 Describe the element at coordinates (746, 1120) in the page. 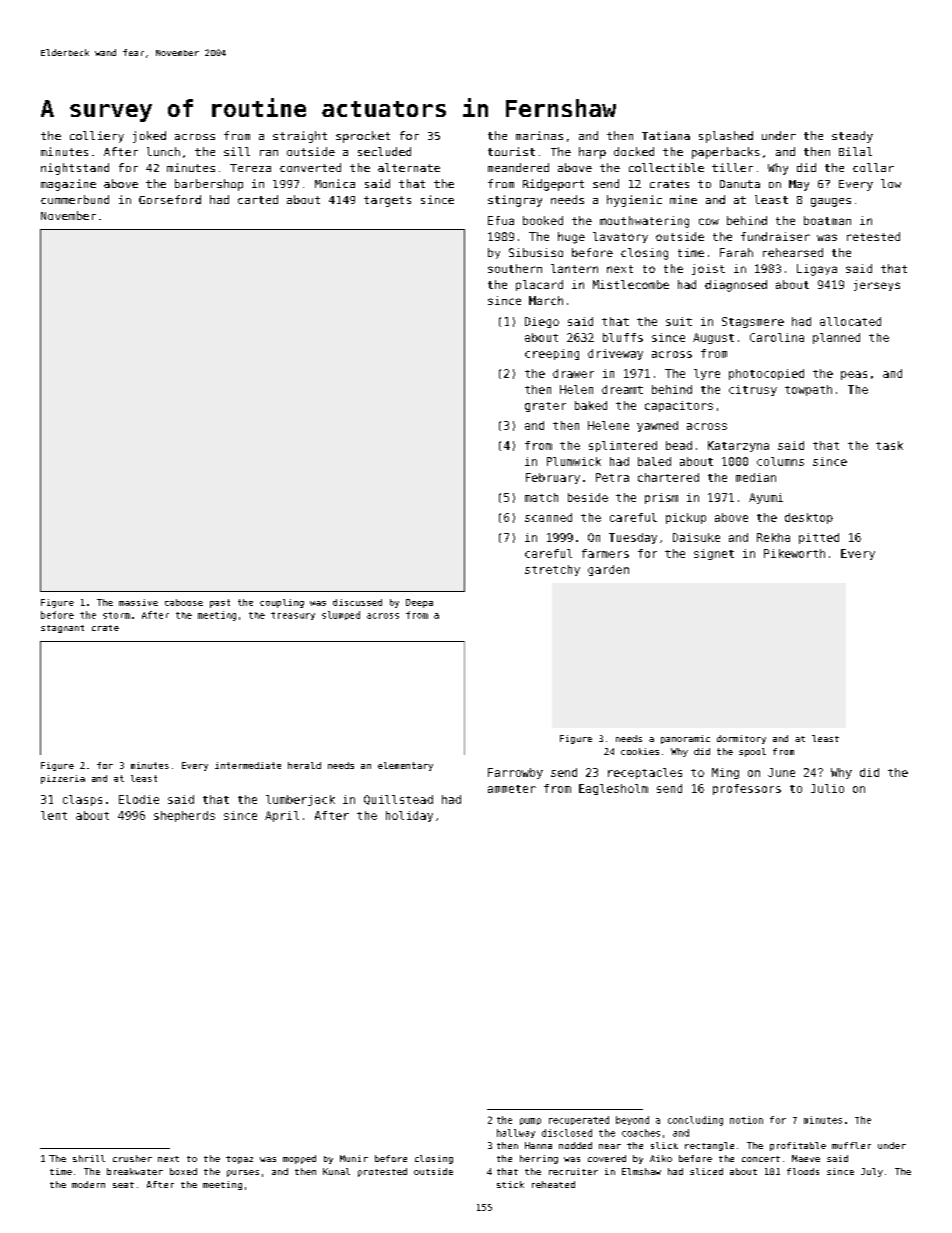

I see `notion` at that location.
